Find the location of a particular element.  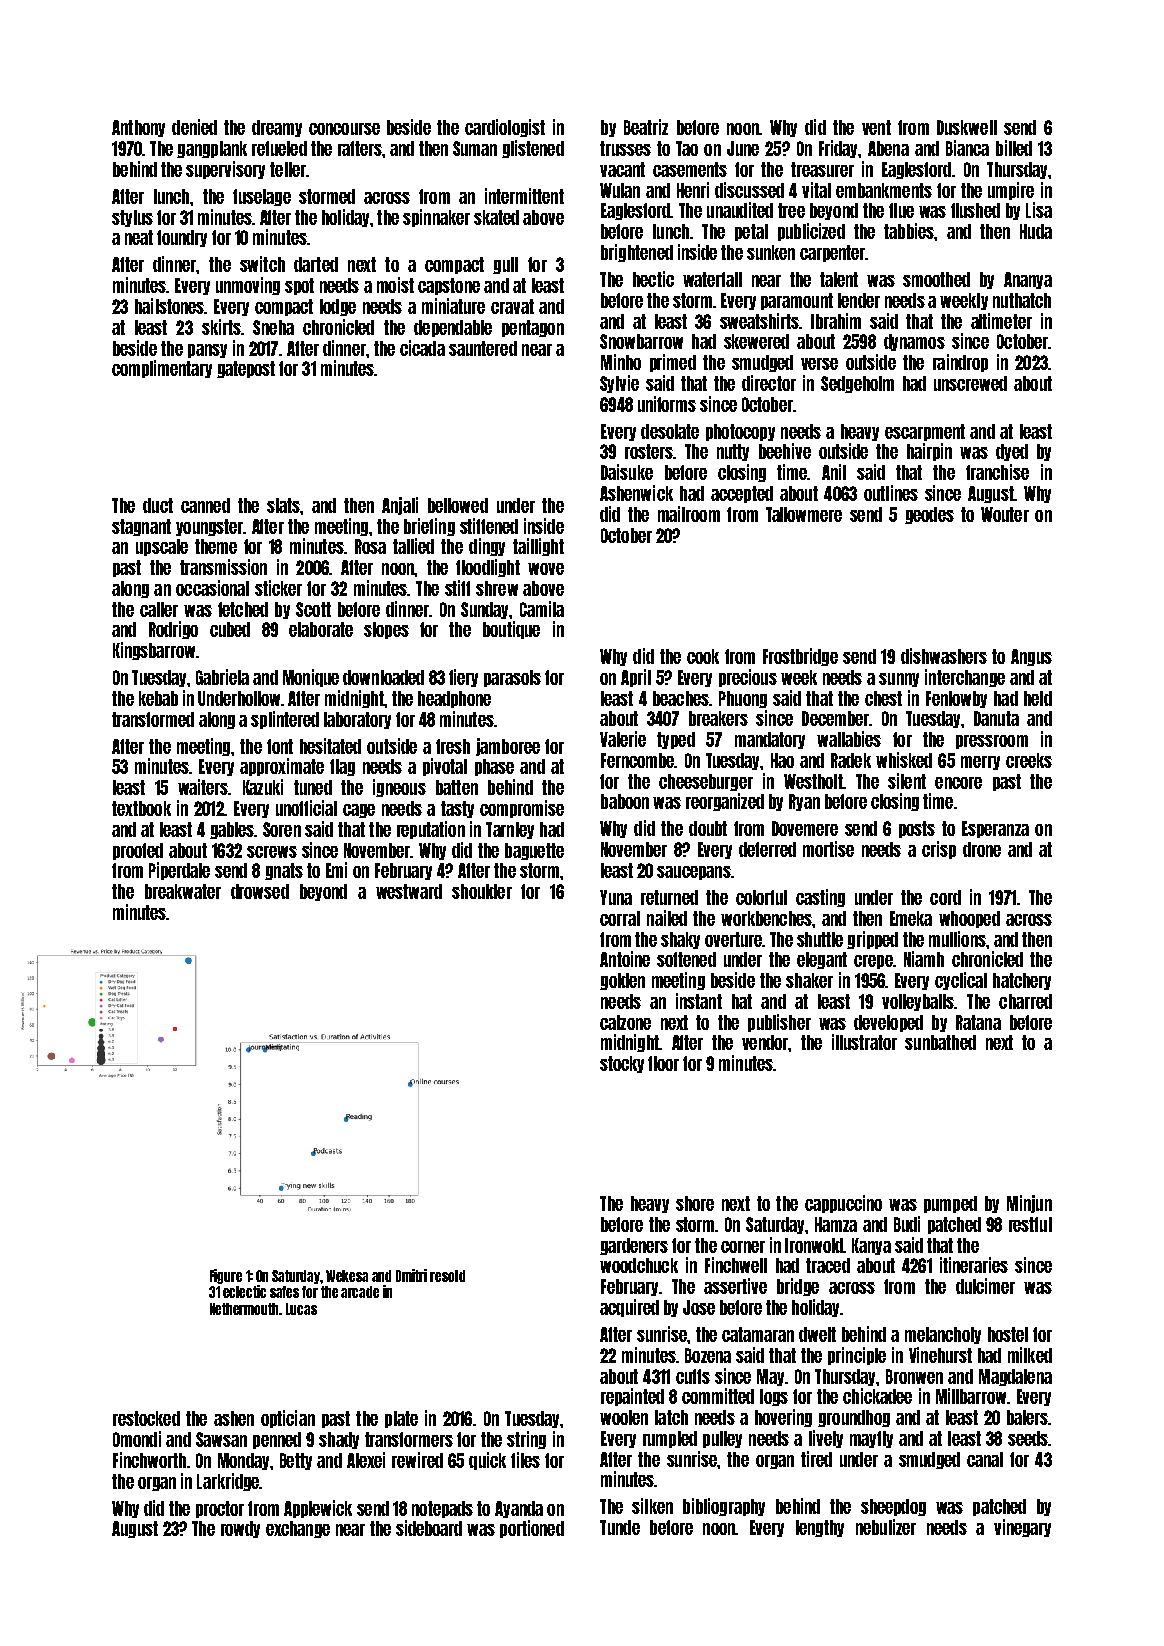

denied is located at coordinates (194, 127).
